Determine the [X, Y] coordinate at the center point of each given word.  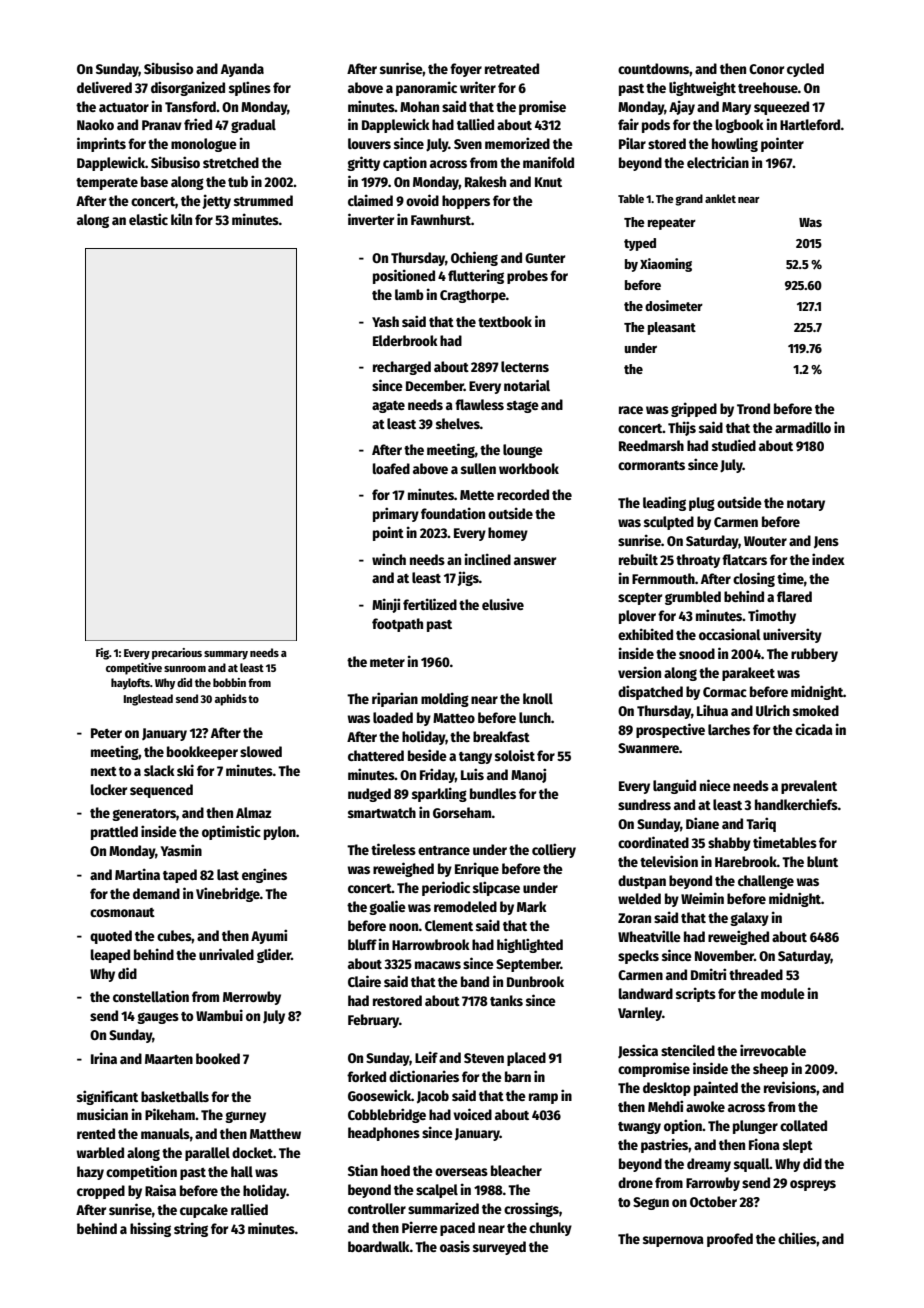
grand [689, 200]
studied [734, 445]
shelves [458, 423]
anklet [720, 198]
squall [752, 1165]
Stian [363, 1170]
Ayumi [269, 936]
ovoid [422, 200]
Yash [385, 321]
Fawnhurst [441, 219]
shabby [729, 844]
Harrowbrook [431, 944]
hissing [150, 1229]
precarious [177, 654]
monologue [204, 145]
